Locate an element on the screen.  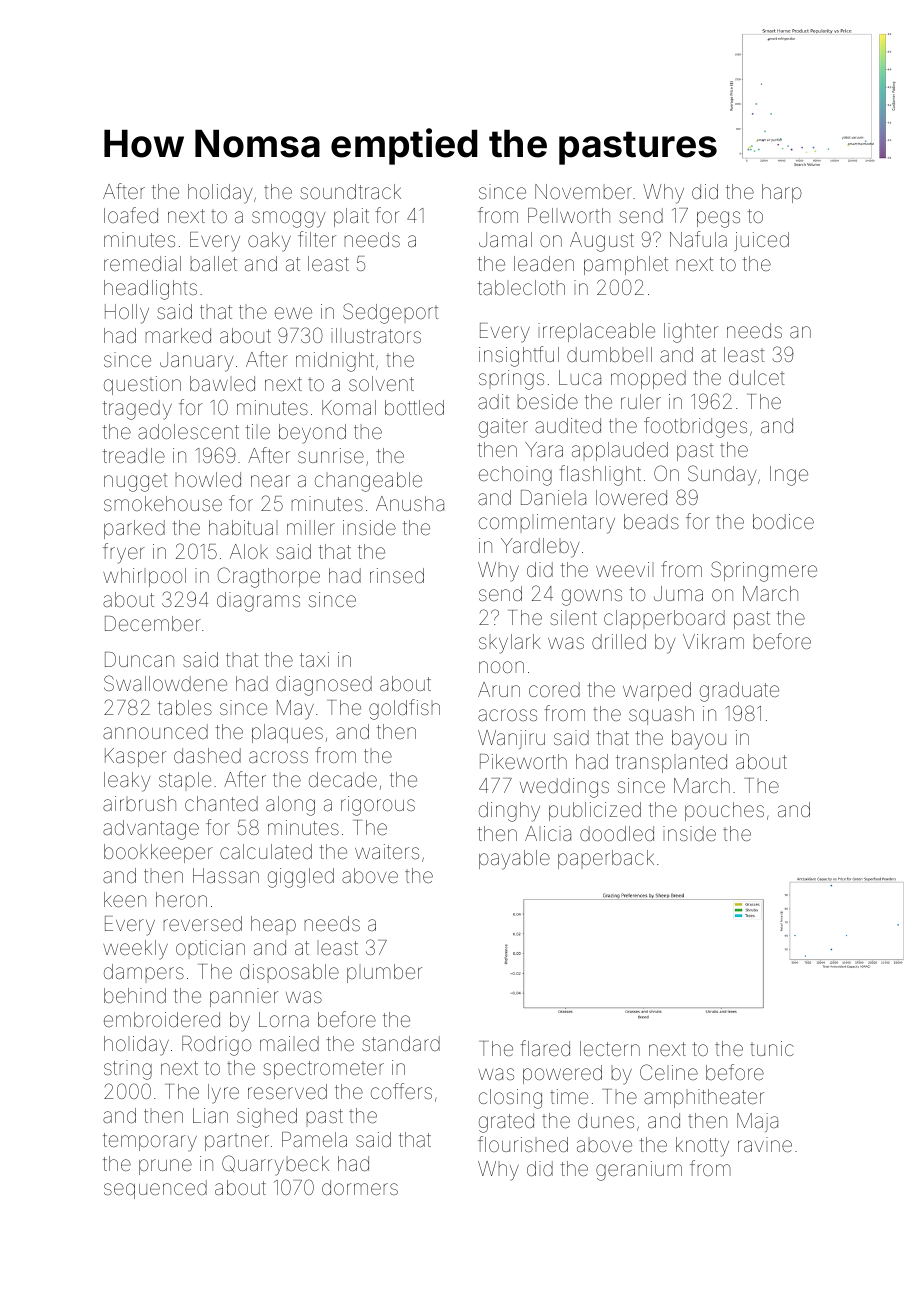
soundtrack is located at coordinates (350, 191).
